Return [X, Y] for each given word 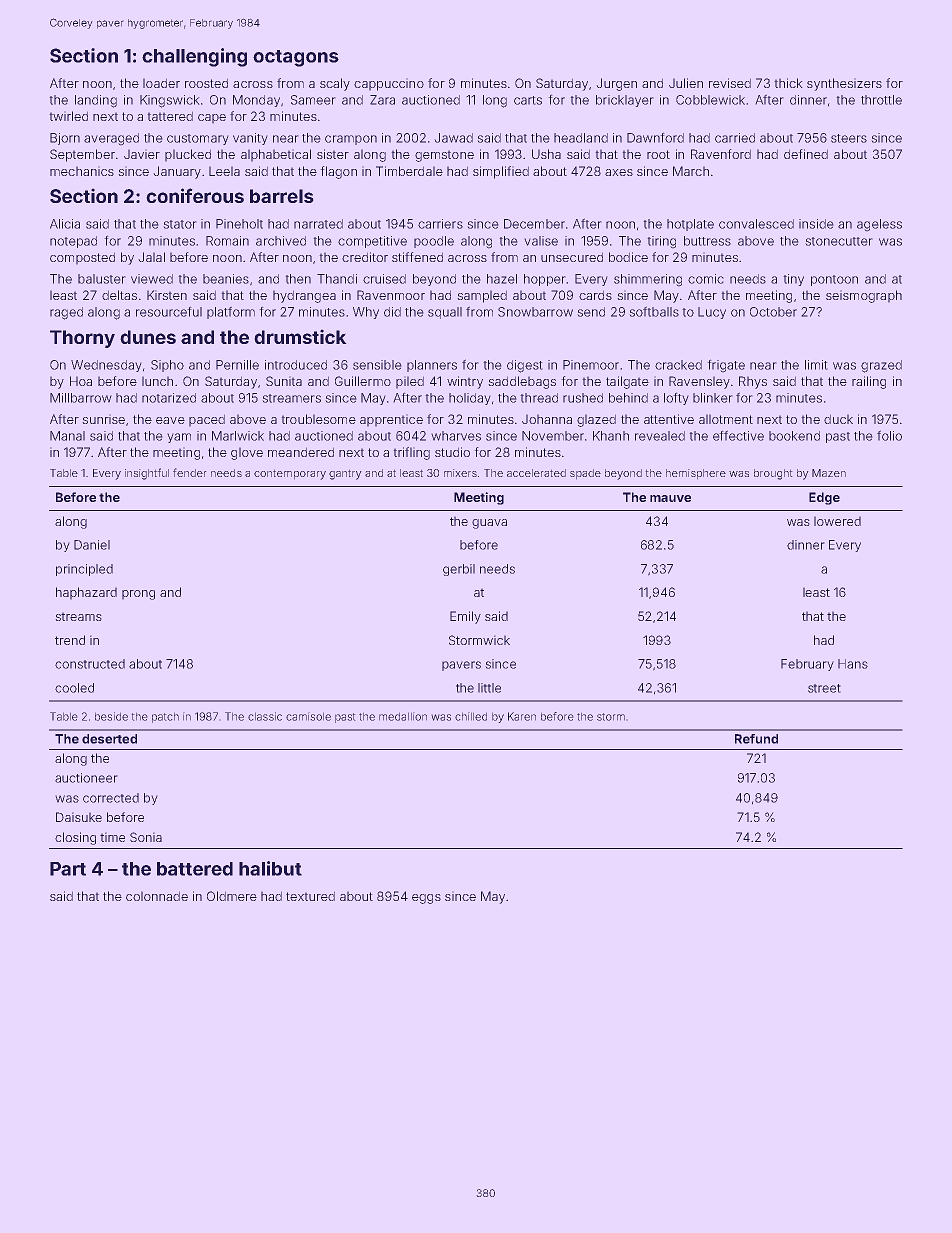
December [534, 224]
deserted [109, 739]
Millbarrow [81, 398]
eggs [426, 899]
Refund [756, 739]
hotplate [690, 225]
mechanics [82, 171]
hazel [502, 279]
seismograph [864, 296]
